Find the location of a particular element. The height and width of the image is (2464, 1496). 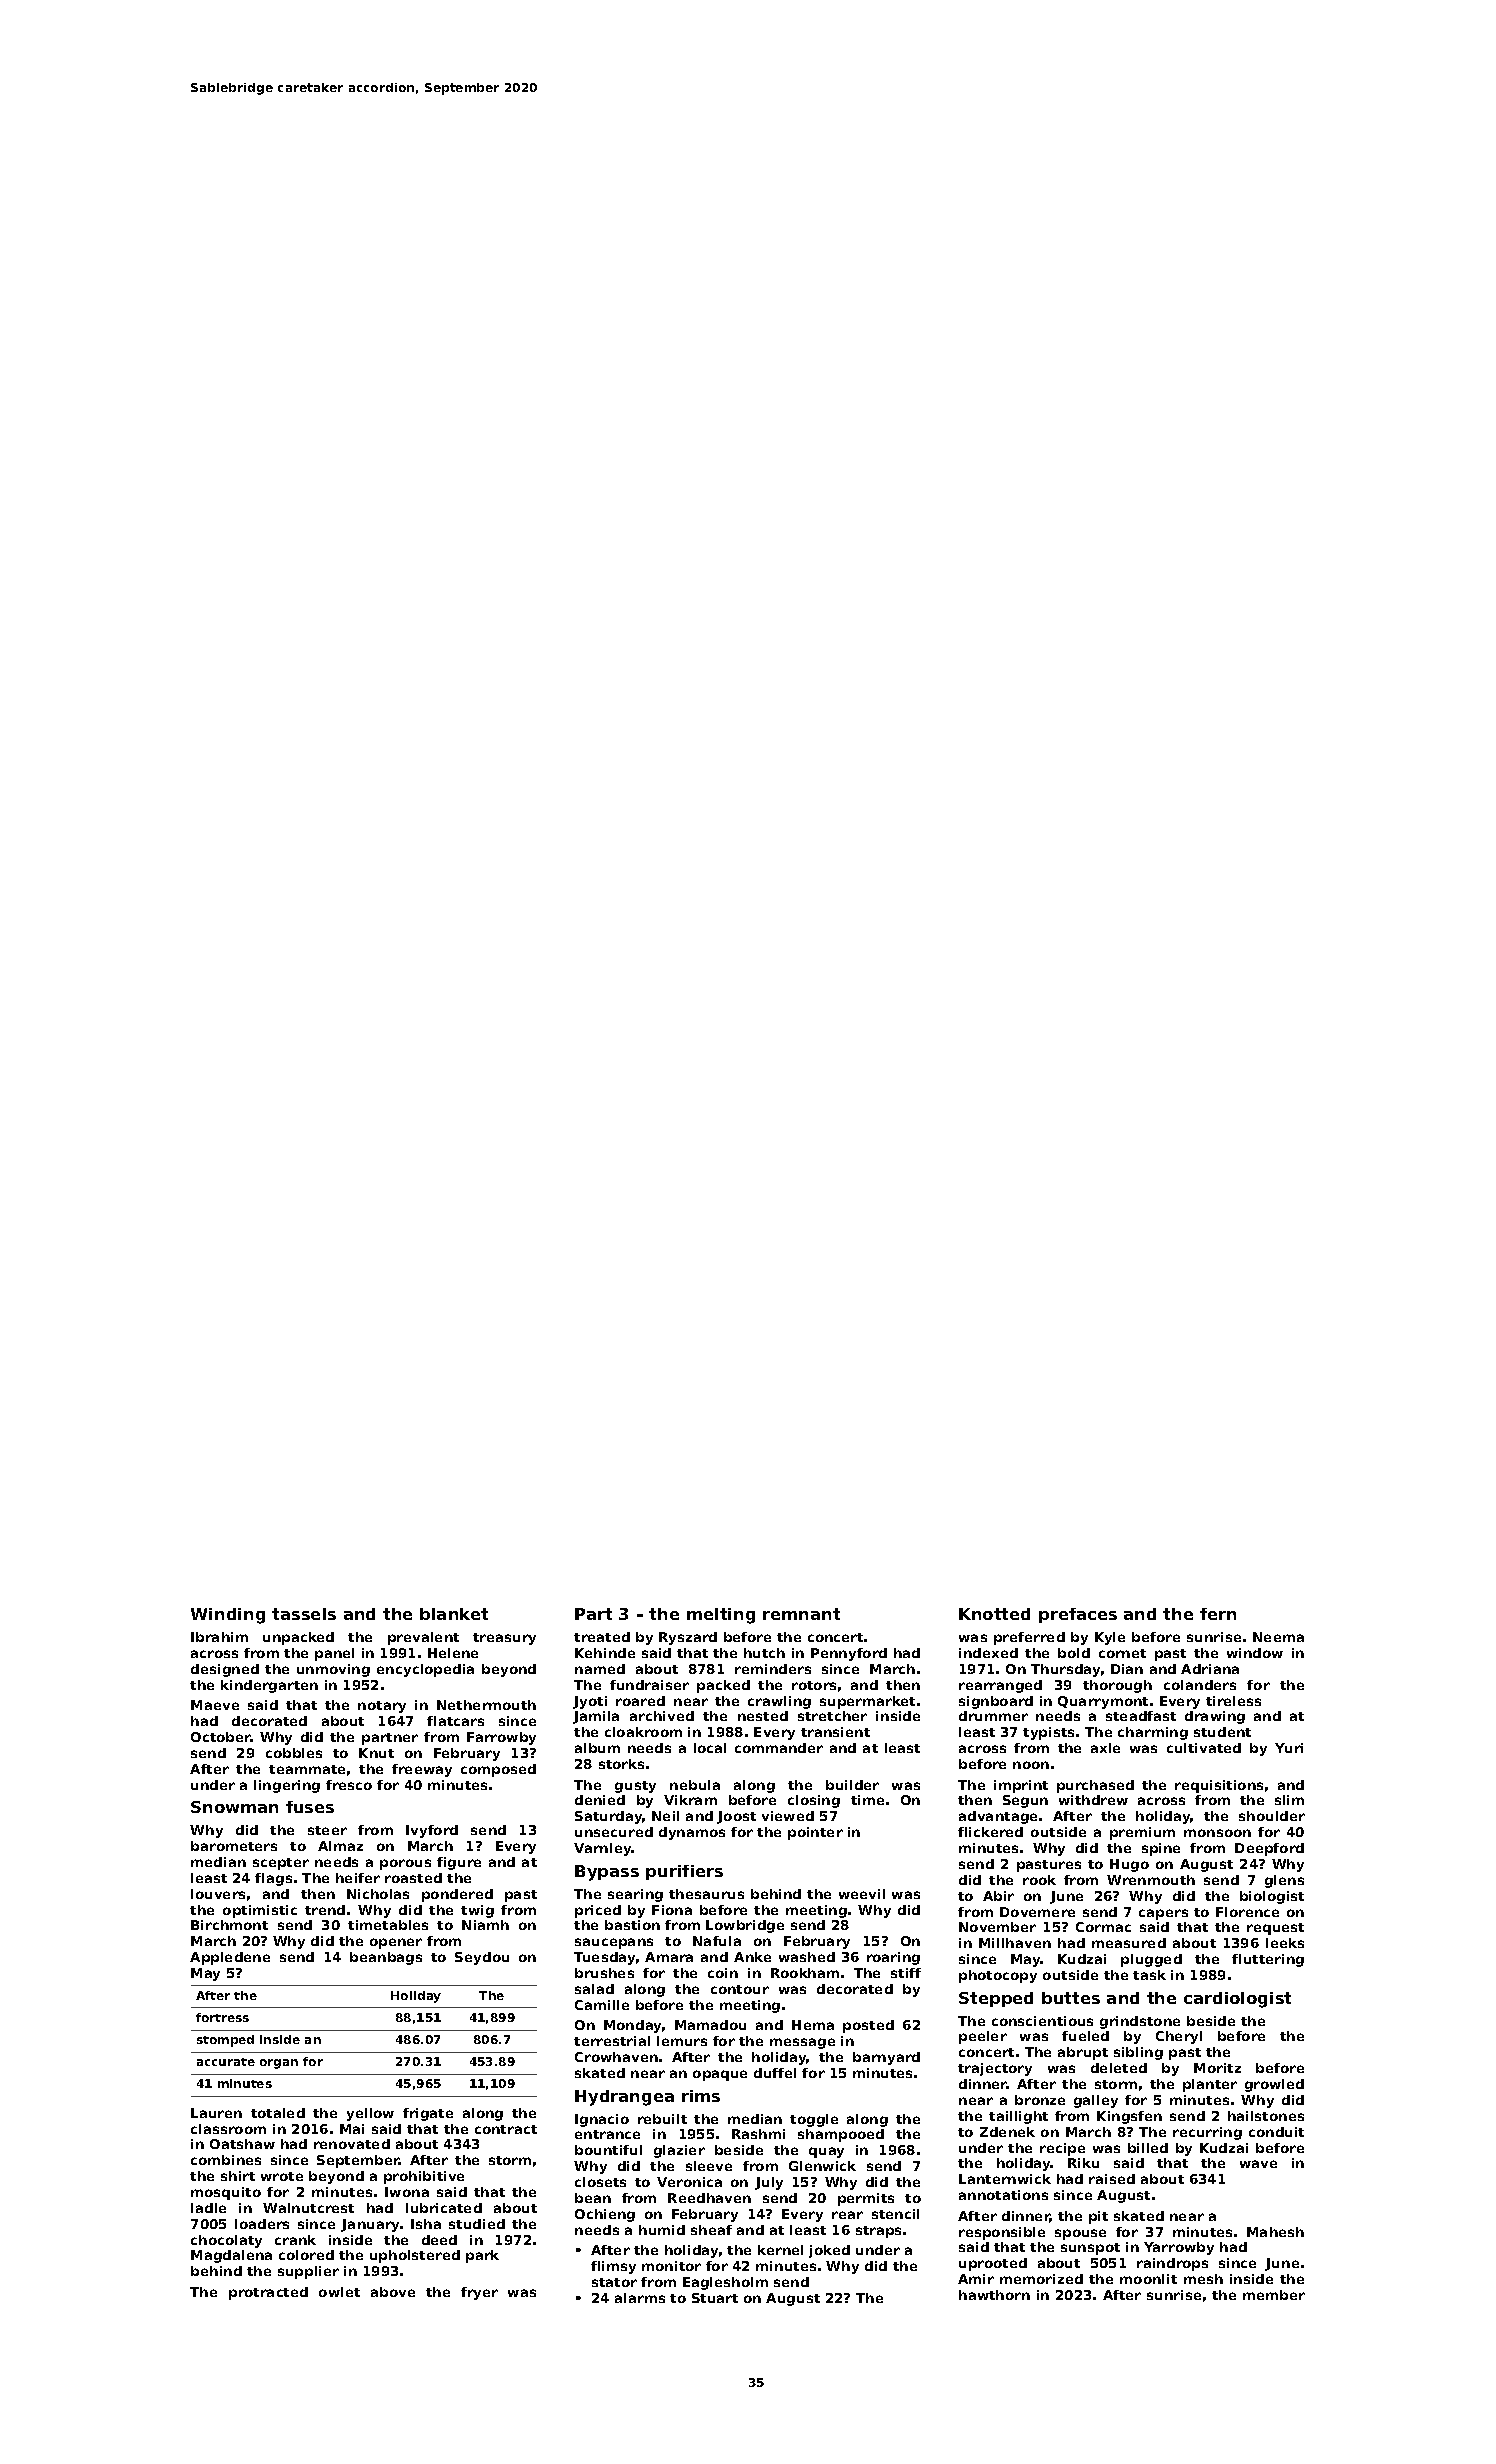

louvers is located at coordinates (218, 1894).
